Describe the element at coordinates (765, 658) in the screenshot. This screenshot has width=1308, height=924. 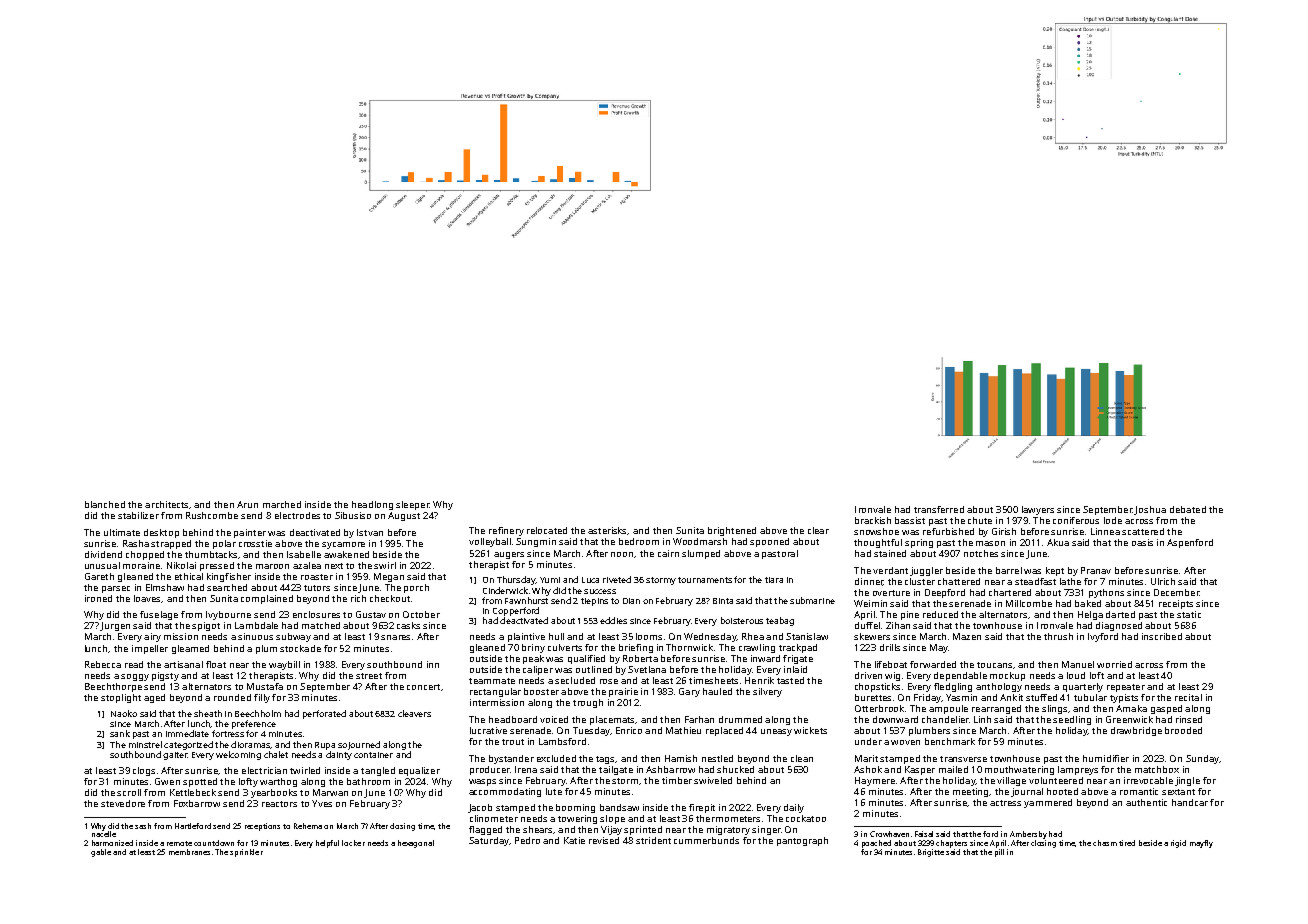
I see `inward` at that location.
